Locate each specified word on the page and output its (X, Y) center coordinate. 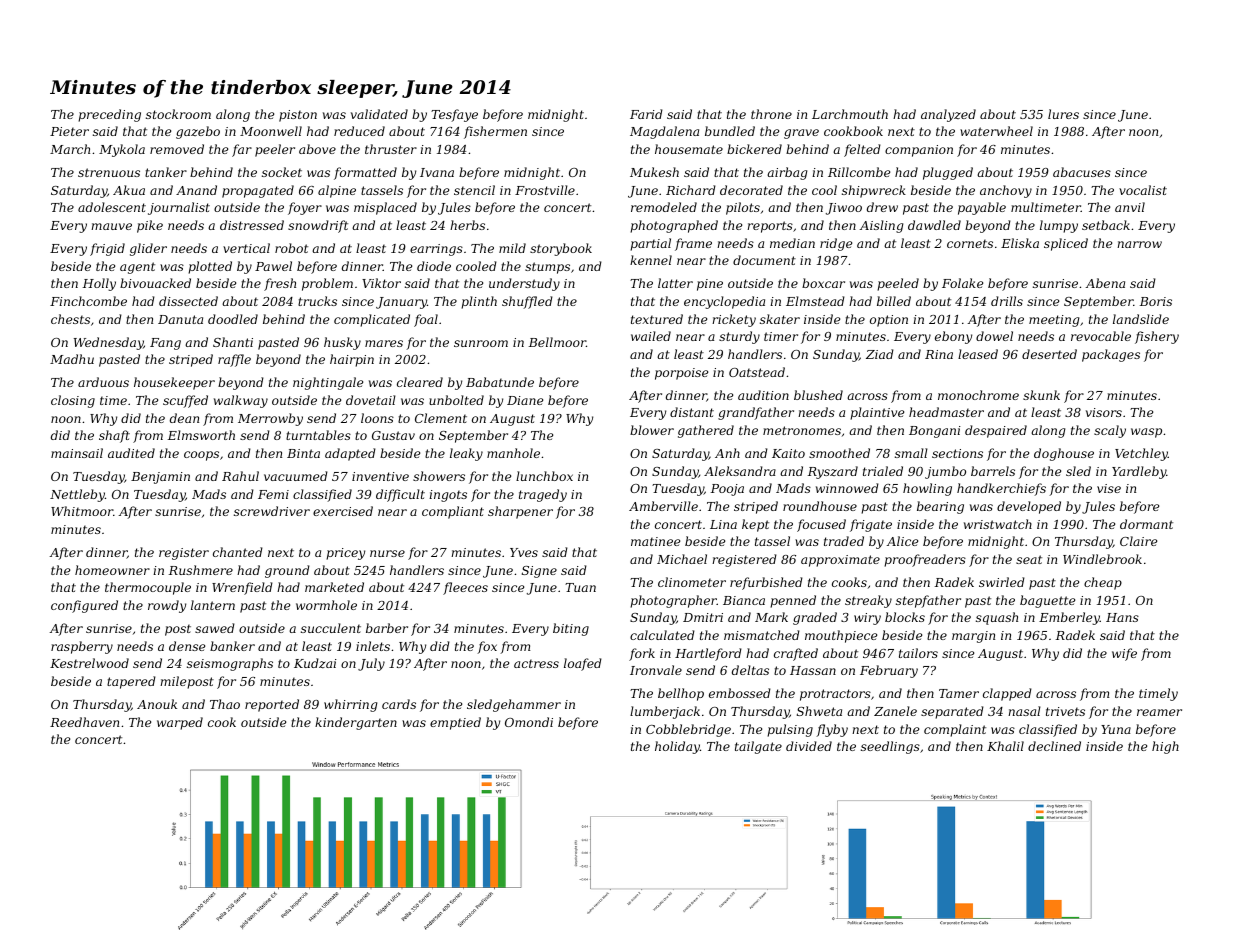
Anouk (157, 704)
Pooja (727, 490)
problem (327, 284)
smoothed (839, 453)
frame (693, 244)
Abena (1105, 283)
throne (771, 114)
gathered (706, 431)
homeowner (112, 570)
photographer (673, 601)
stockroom (178, 114)
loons (377, 418)
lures (1063, 114)
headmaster (946, 412)
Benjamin (160, 478)
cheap (1103, 583)
